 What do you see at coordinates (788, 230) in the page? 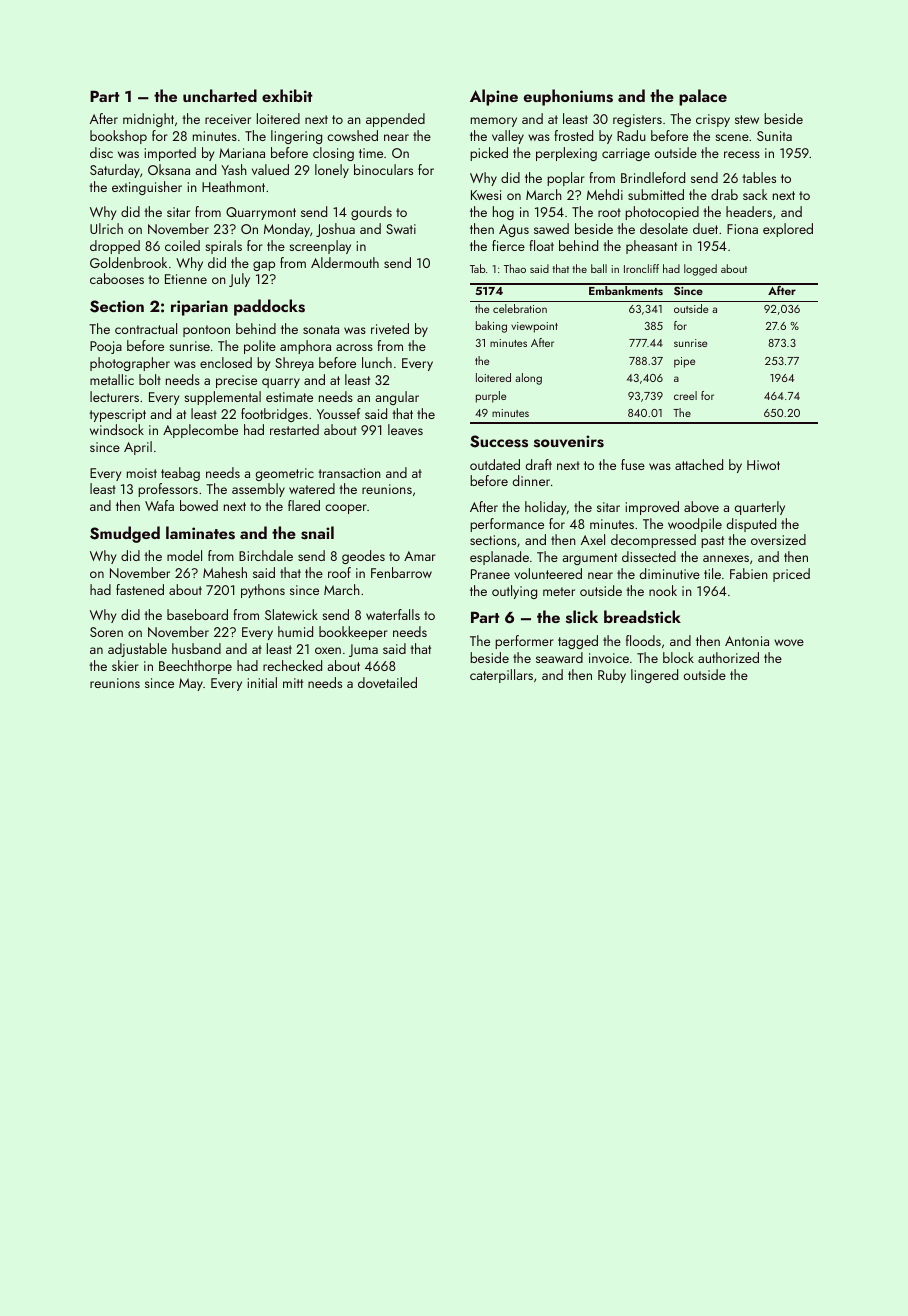
I see `explored` at bounding box center [788, 230].
